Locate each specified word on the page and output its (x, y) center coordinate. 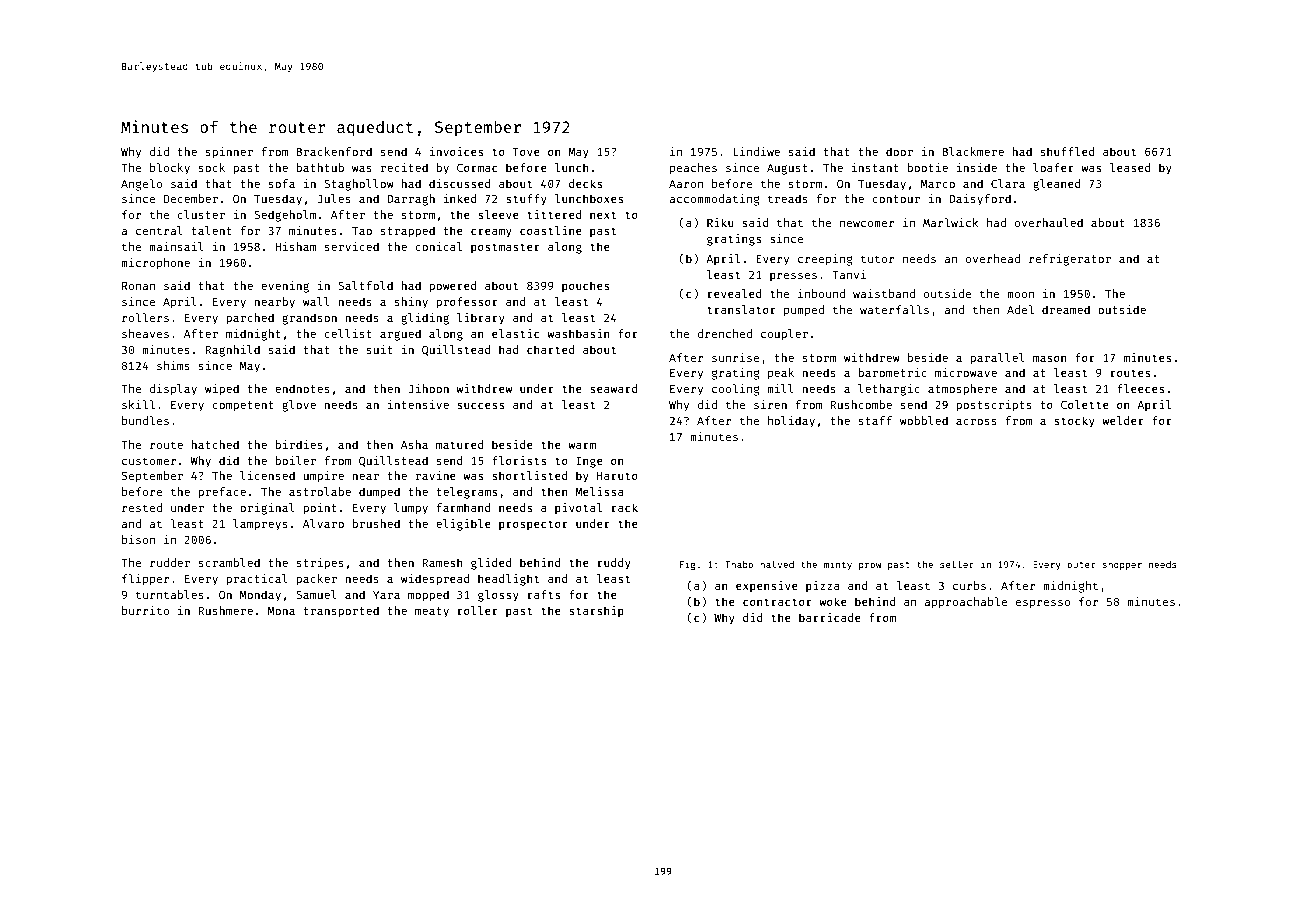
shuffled (1068, 151)
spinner (229, 153)
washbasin (578, 333)
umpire (323, 477)
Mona (281, 611)
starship (596, 611)
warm (582, 445)
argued (400, 335)
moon (1020, 294)
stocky (1074, 422)
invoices (456, 151)
